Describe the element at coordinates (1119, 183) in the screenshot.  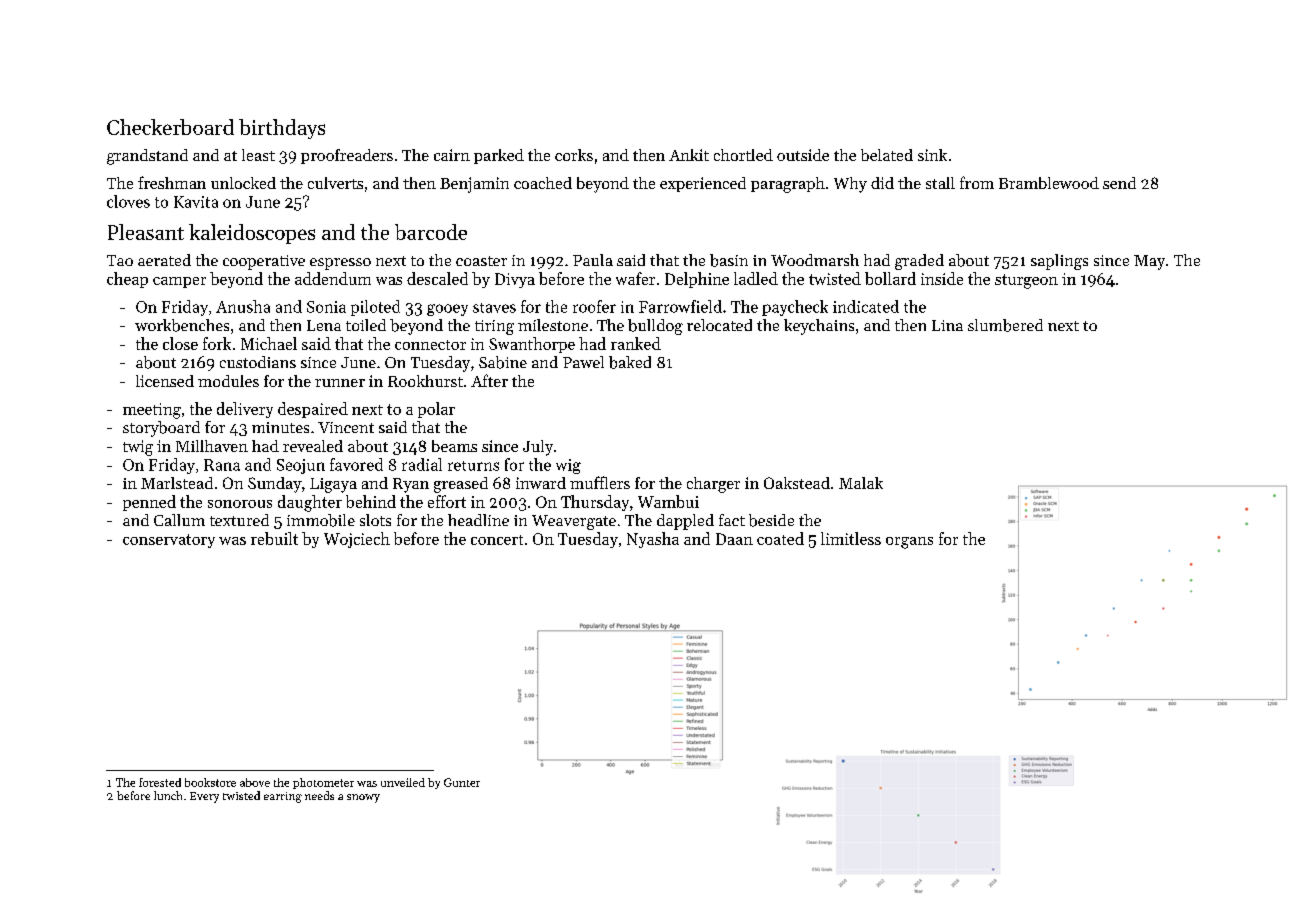
I see `send` at that location.
